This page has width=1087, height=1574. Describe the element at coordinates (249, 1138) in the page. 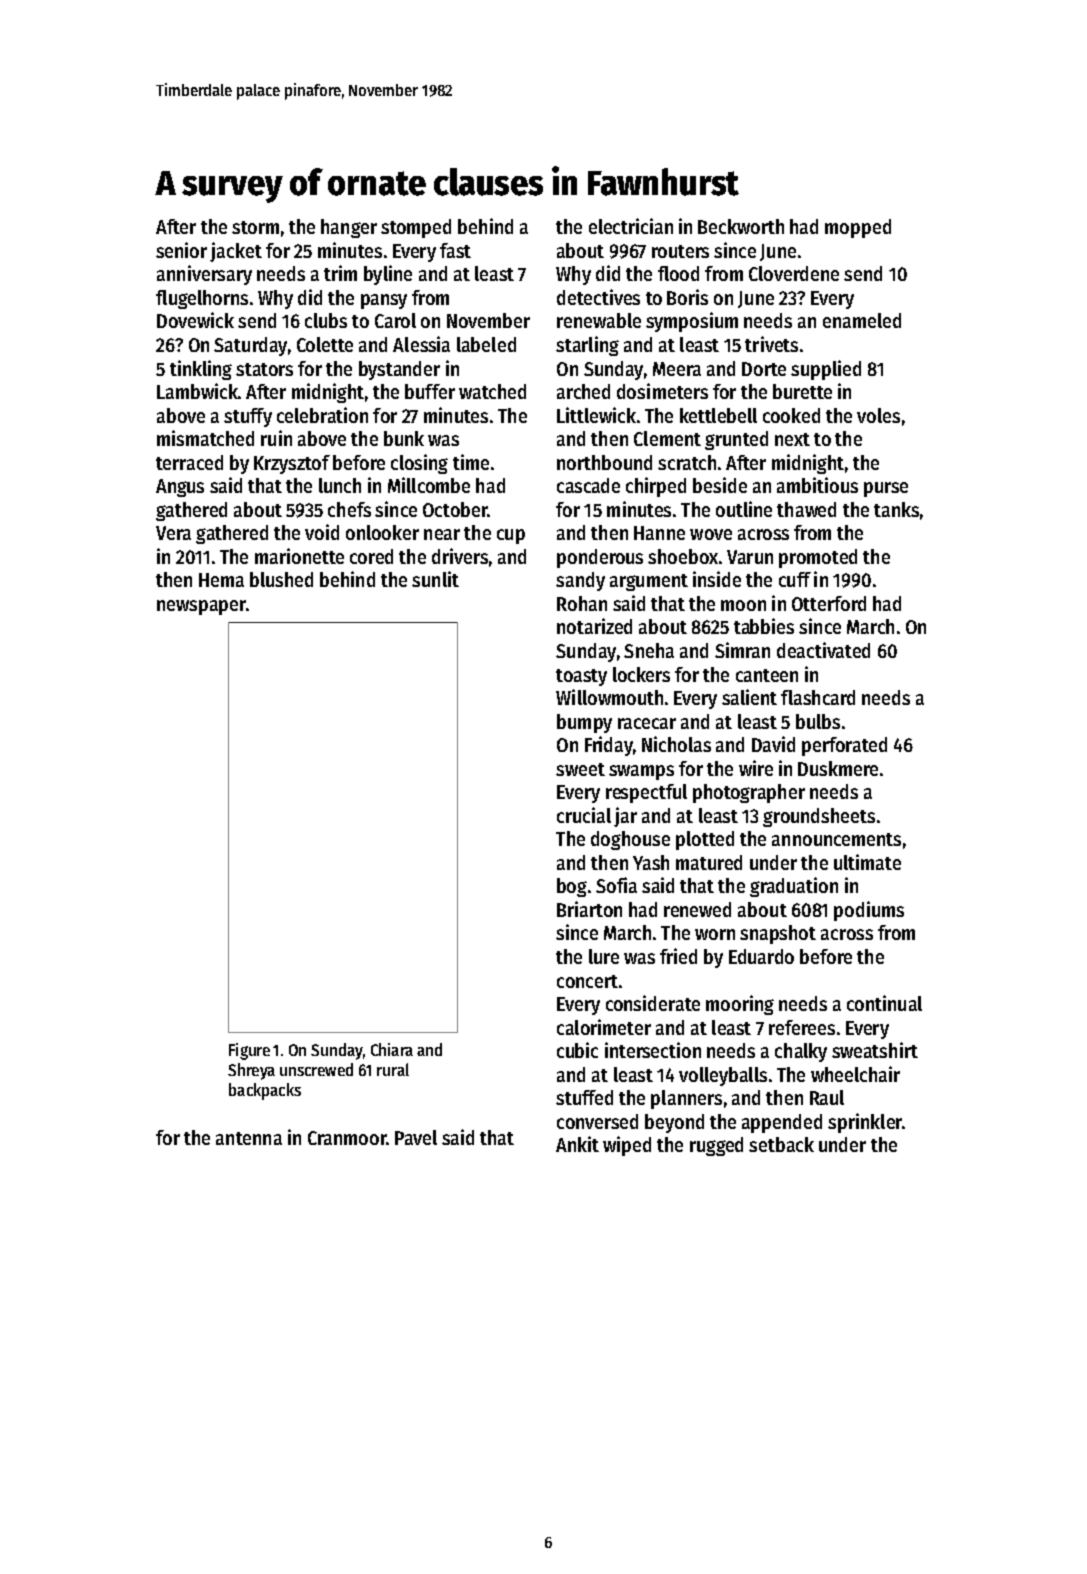

I see `antenna` at that location.
